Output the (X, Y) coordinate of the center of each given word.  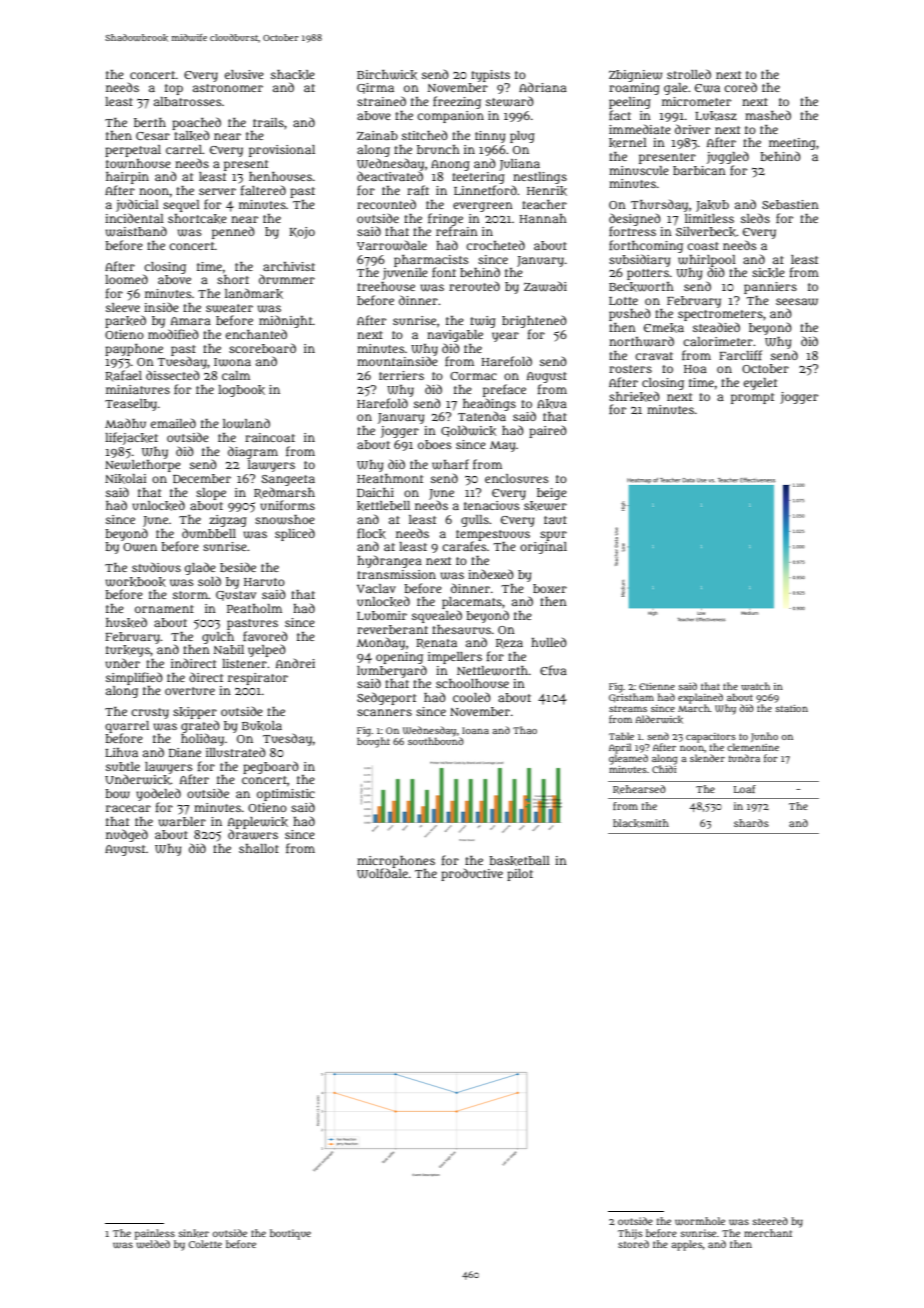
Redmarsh (284, 493)
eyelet (760, 384)
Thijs (630, 1234)
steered (770, 1221)
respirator (258, 679)
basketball (519, 861)
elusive (244, 74)
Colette (205, 1244)
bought (373, 742)
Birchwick (387, 75)
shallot (259, 848)
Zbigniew (635, 76)
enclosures (517, 478)
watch (755, 686)
